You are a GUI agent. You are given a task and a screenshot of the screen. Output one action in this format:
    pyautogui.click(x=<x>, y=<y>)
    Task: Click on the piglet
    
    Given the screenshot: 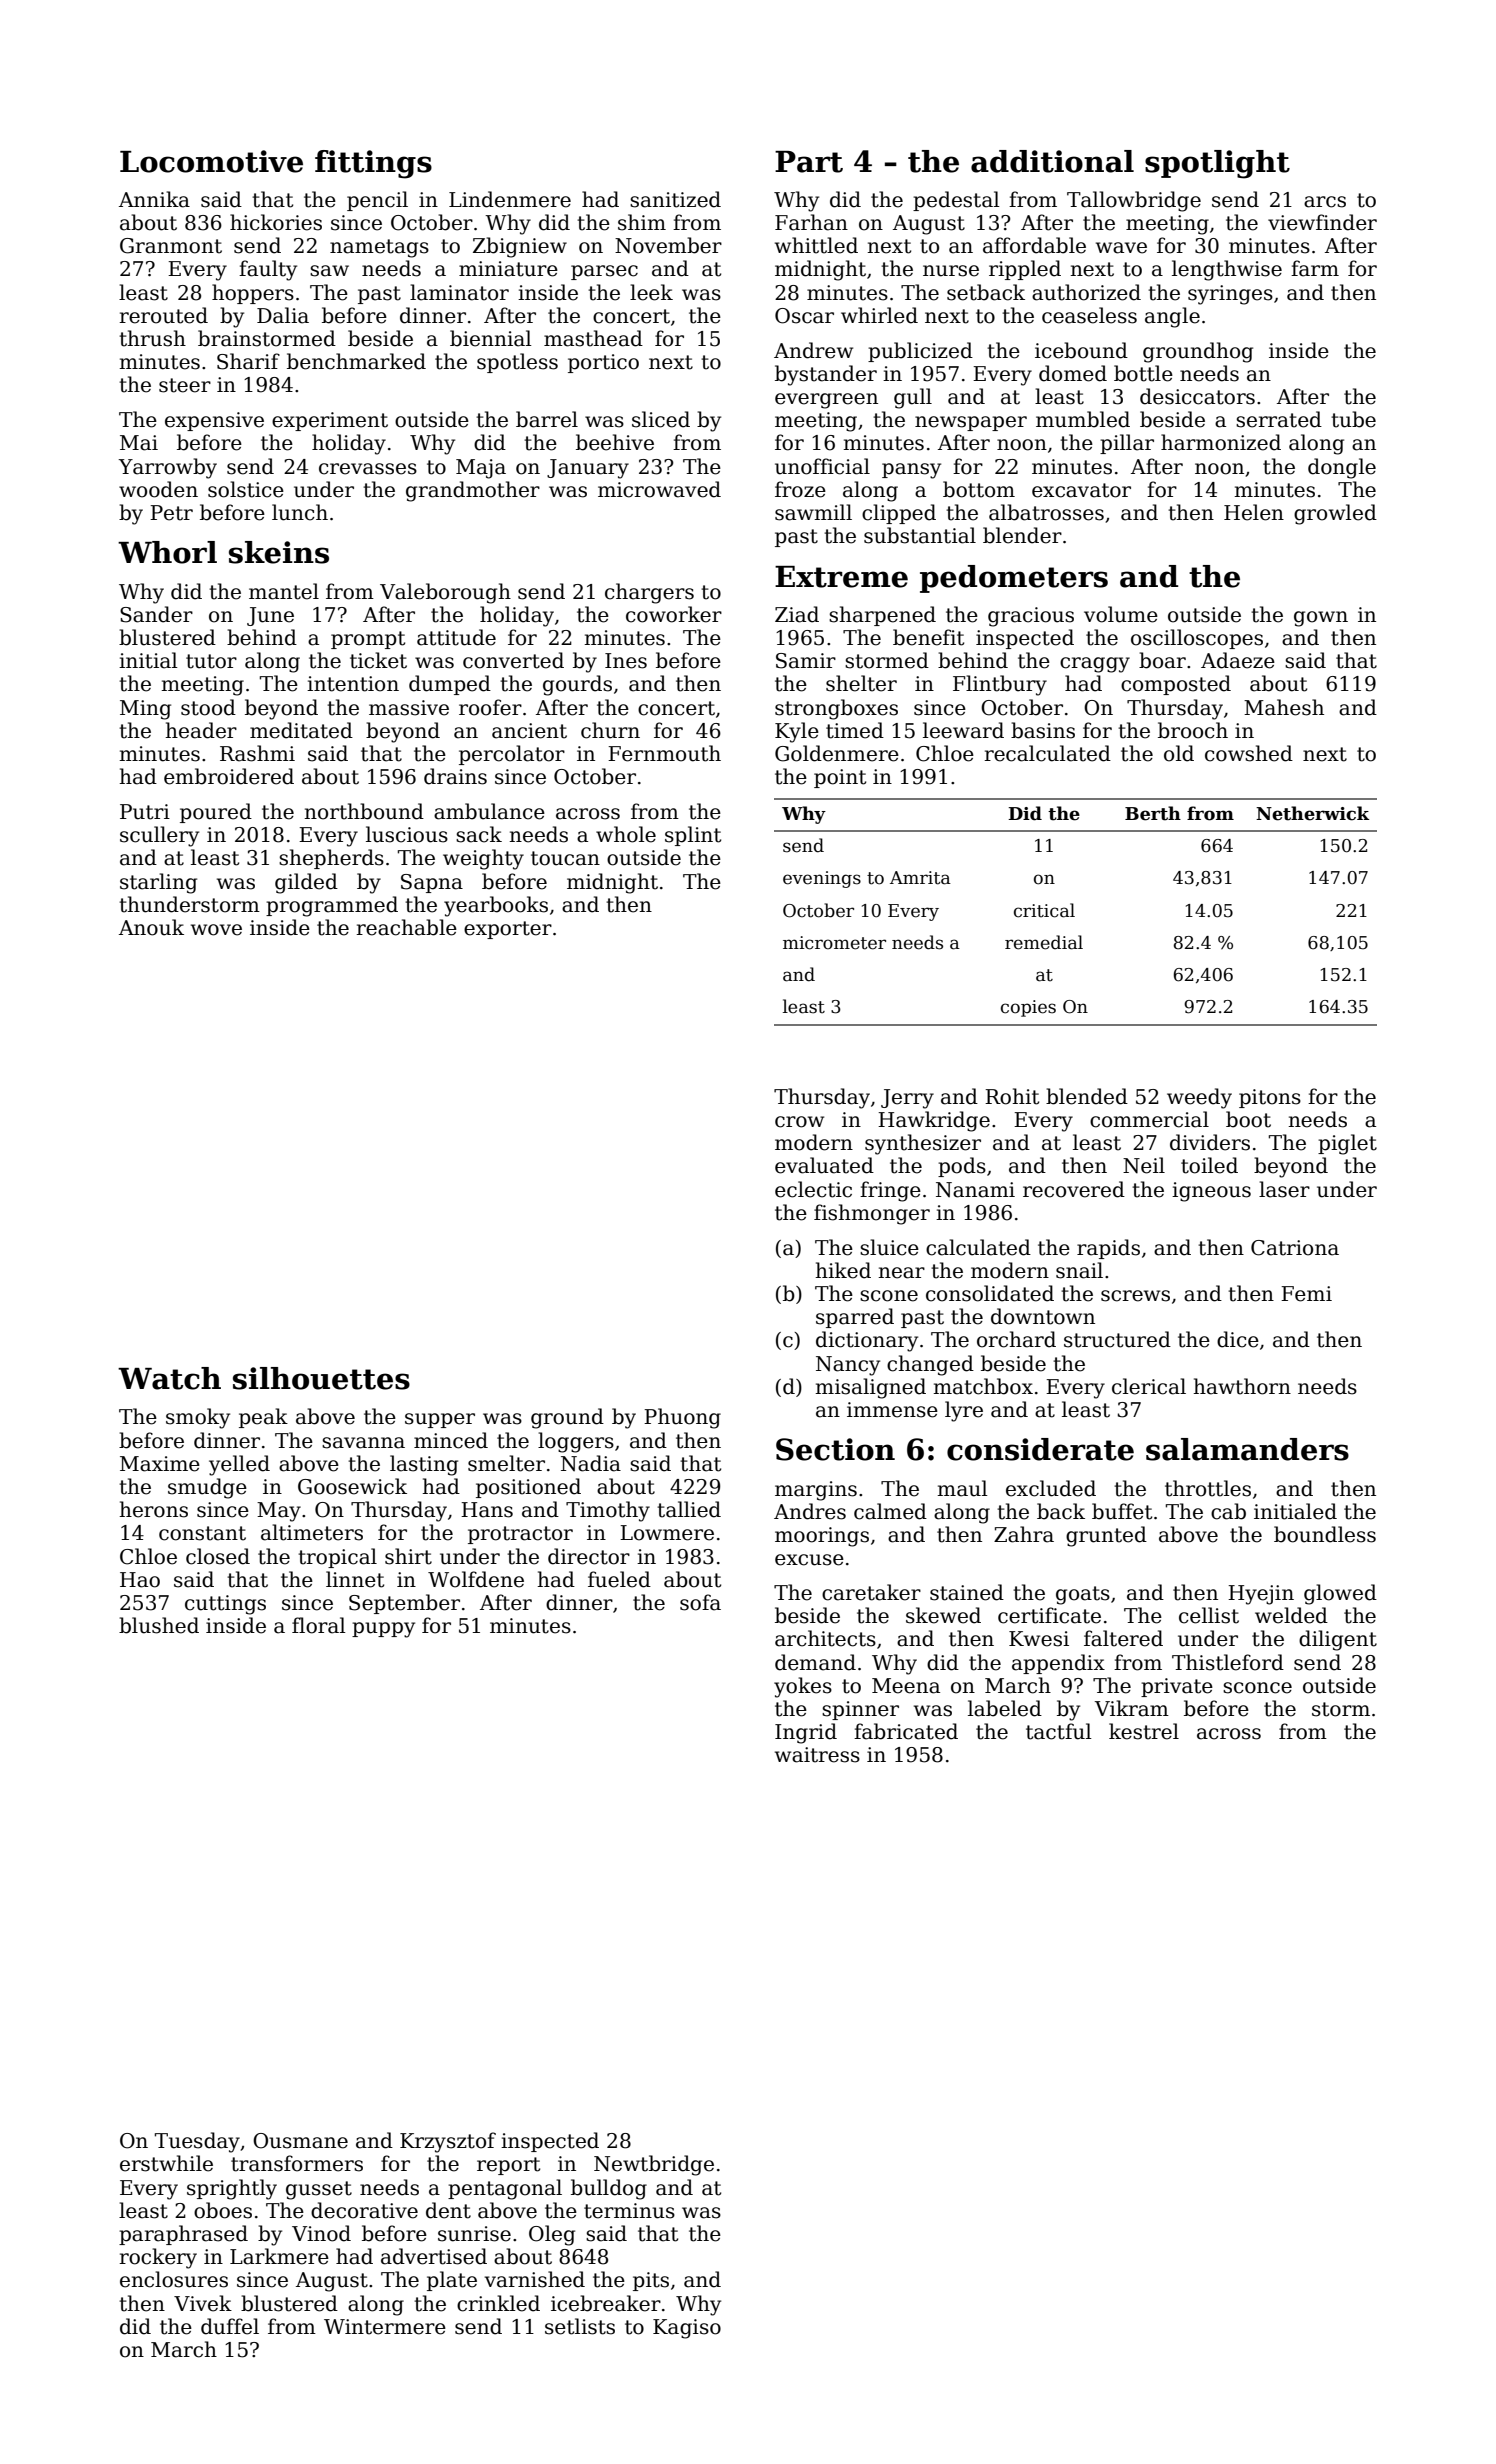 What is the action you would take?
    pyautogui.click(x=1347, y=1144)
